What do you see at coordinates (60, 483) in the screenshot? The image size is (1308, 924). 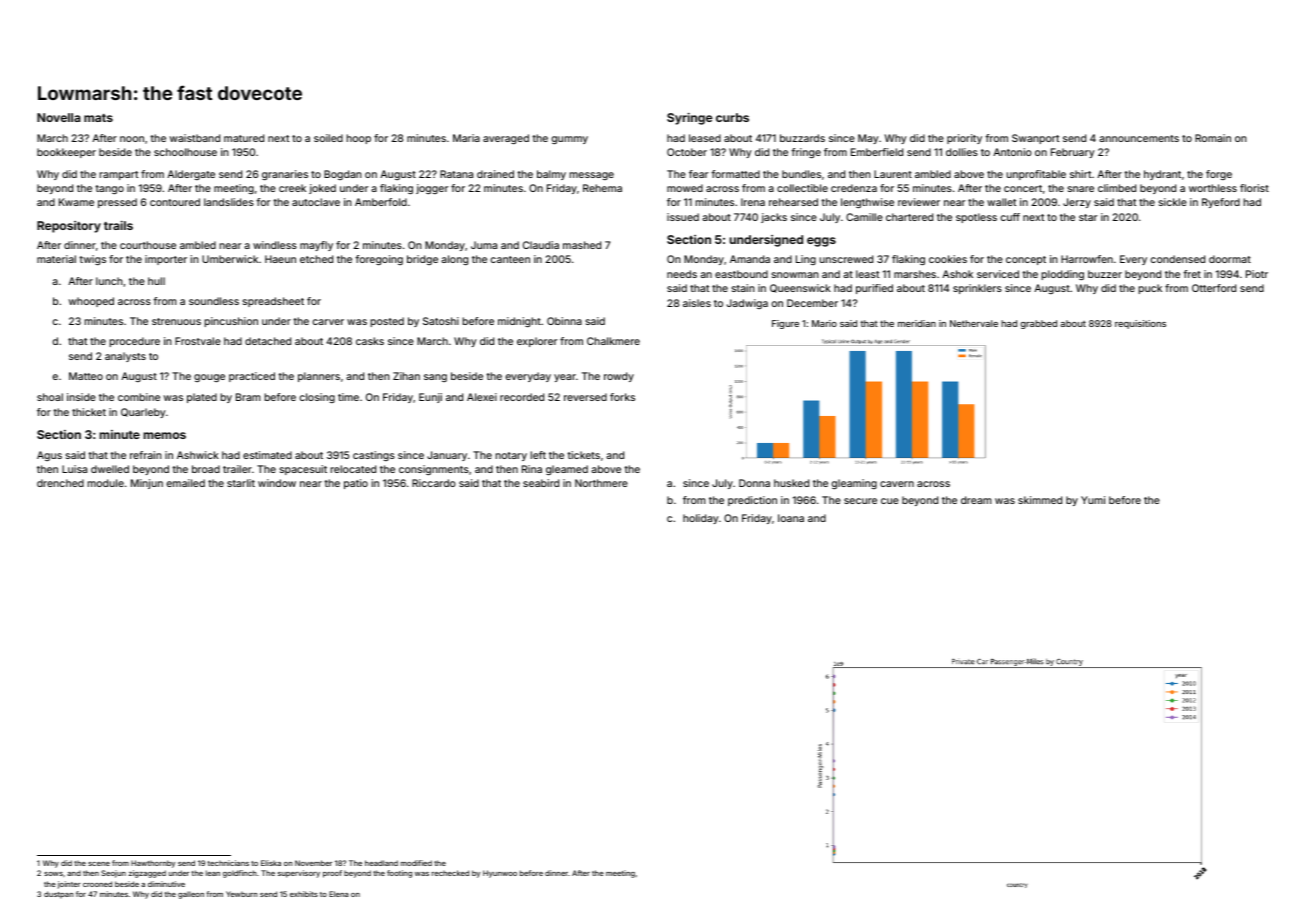 I see `drenched` at bounding box center [60, 483].
